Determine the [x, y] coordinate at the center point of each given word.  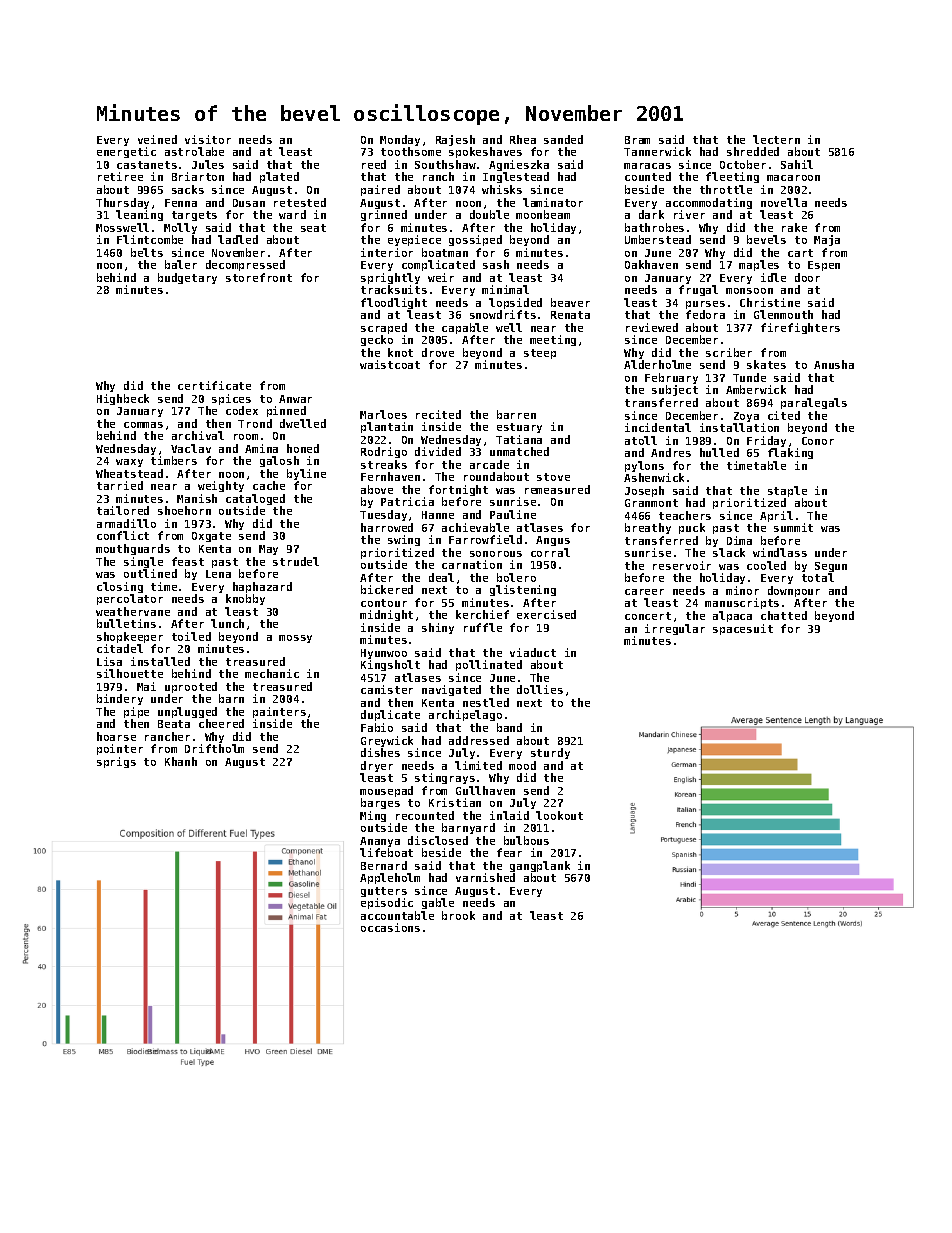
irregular [675, 629]
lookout [559, 815]
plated [279, 177]
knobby [245, 599]
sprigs [116, 762]
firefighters [800, 328]
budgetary [187, 278]
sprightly [390, 278]
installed [160, 661]
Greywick [387, 741]
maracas [647, 166]
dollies [540, 689]
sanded [563, 139]
